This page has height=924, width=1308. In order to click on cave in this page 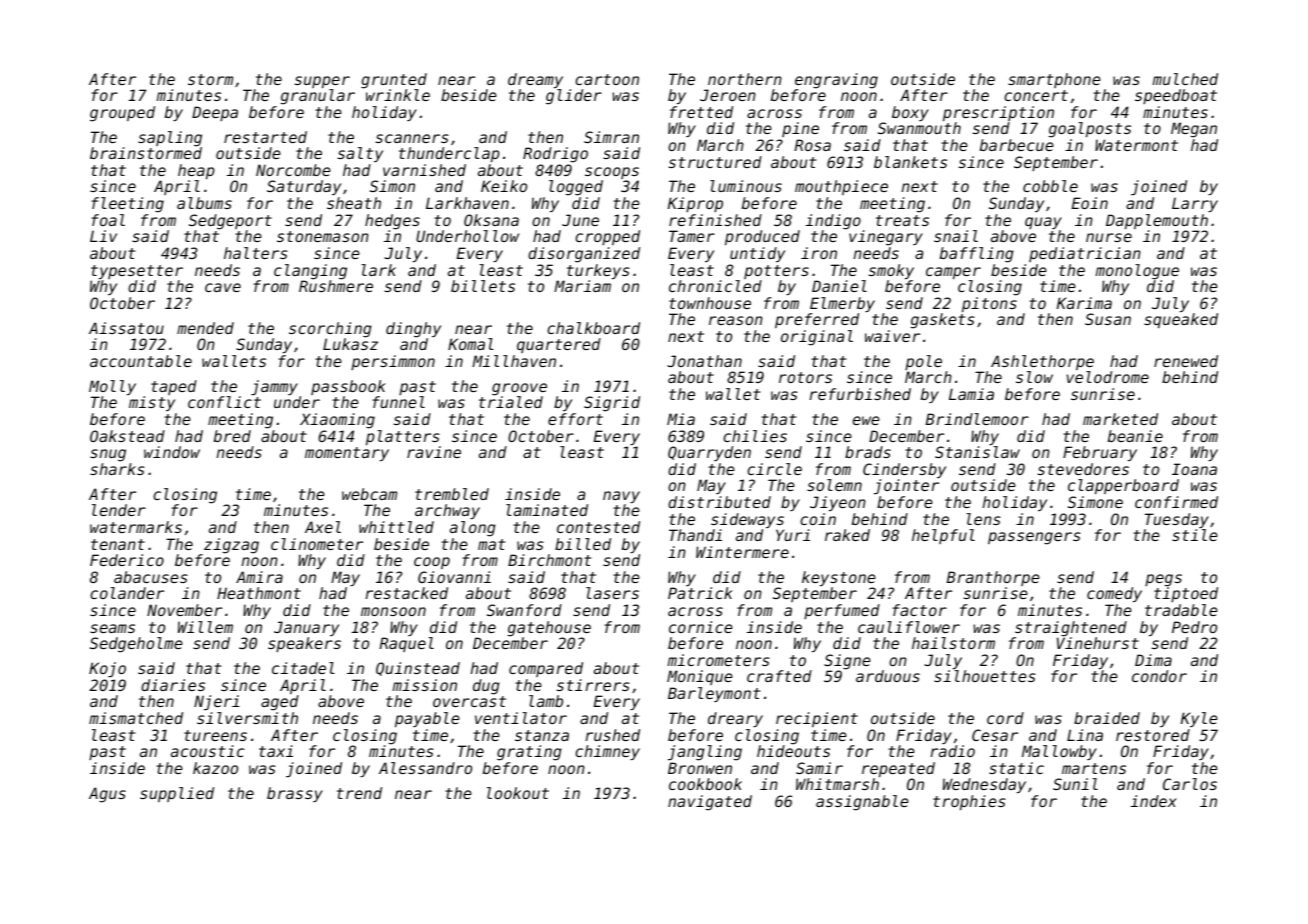, I will do `click(223, 287)`.
